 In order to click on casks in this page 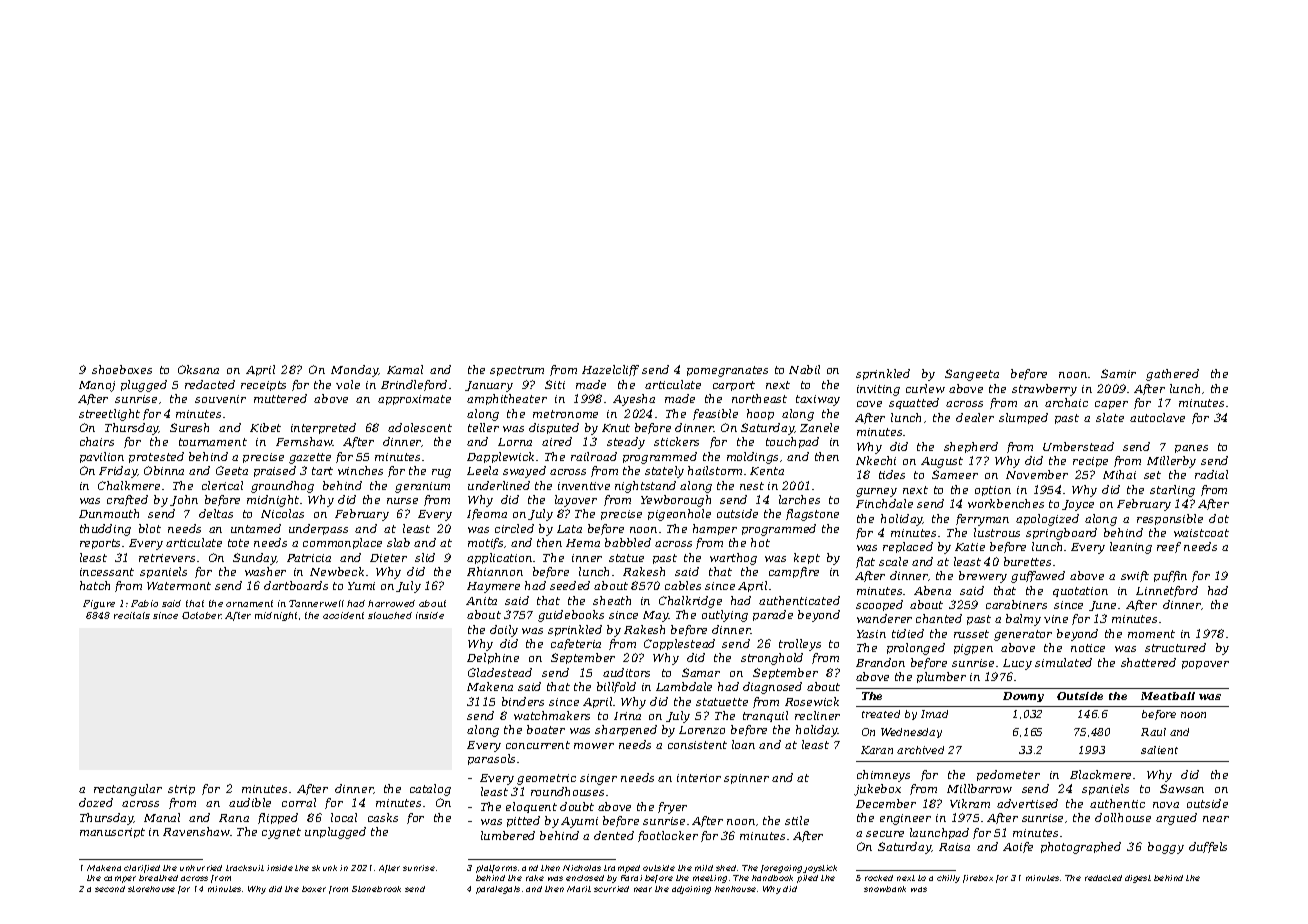, I will do `click(383, 817)`.
